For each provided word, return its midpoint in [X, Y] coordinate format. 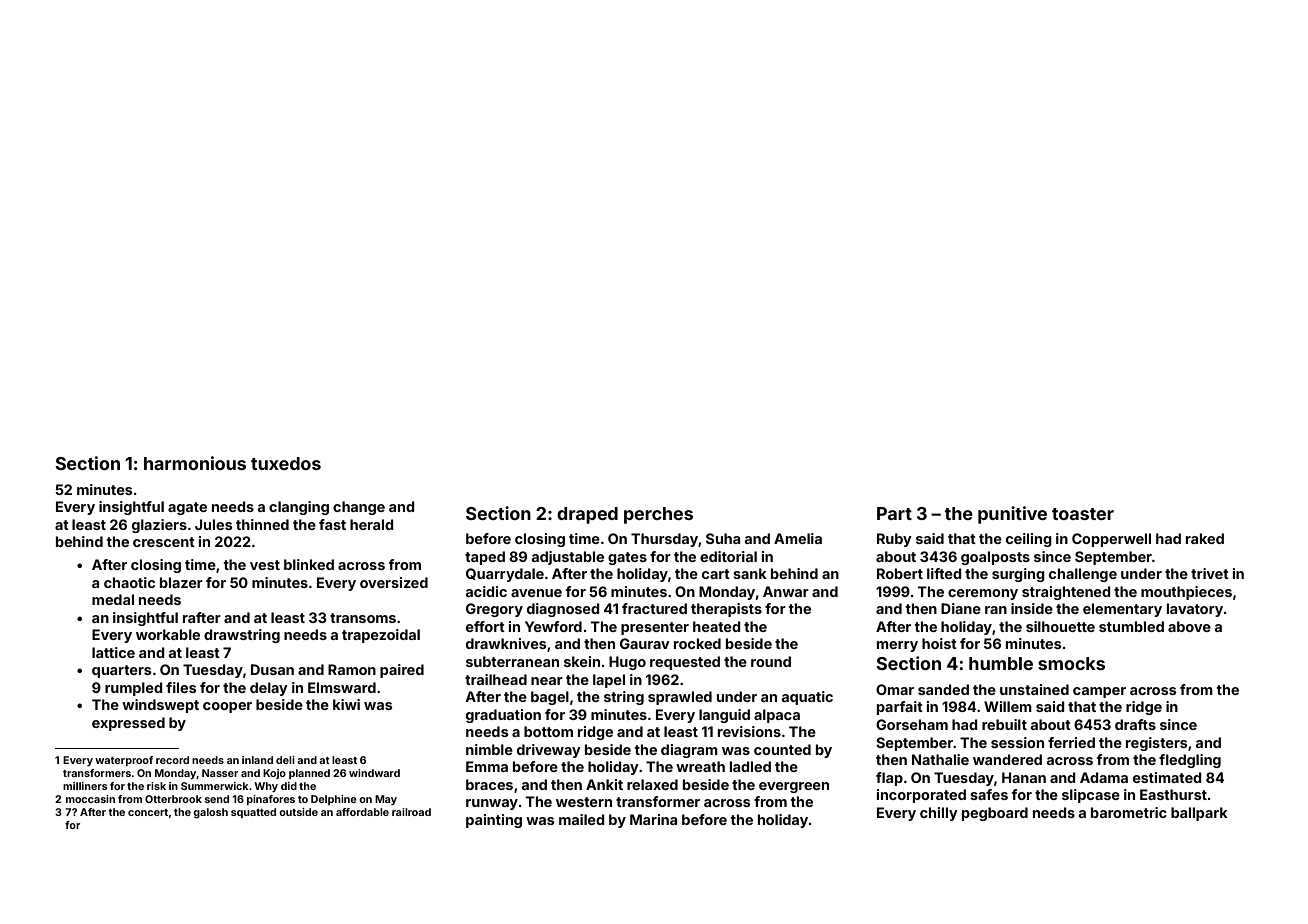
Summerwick [214, 786]
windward [374, 773]
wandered [1007, 759]
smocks [1071, 663]
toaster [1083, 514]
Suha [723, 538]
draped [587, 515]
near [547, 681]
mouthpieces [1186, 593]
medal [113, 599]
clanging [299, 508]
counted [782, 749]
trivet [1210, 573]
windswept [160, 706]
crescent [164, 542]
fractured [654, 608]
